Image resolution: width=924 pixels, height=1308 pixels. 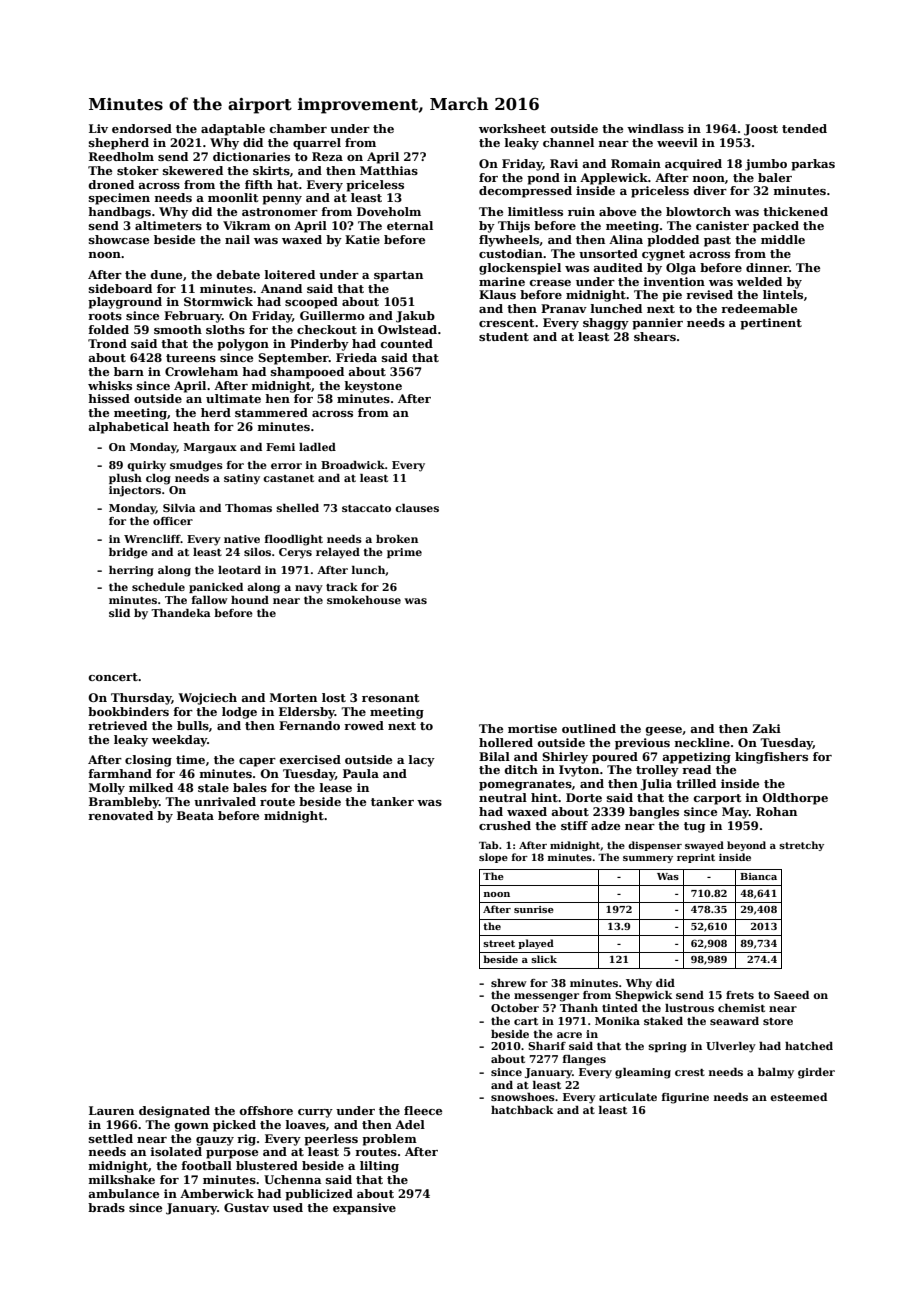 What do you see at coordinates (417, 508) in the screenshot?
I see `clauses` at bounding box center [417, 508].
